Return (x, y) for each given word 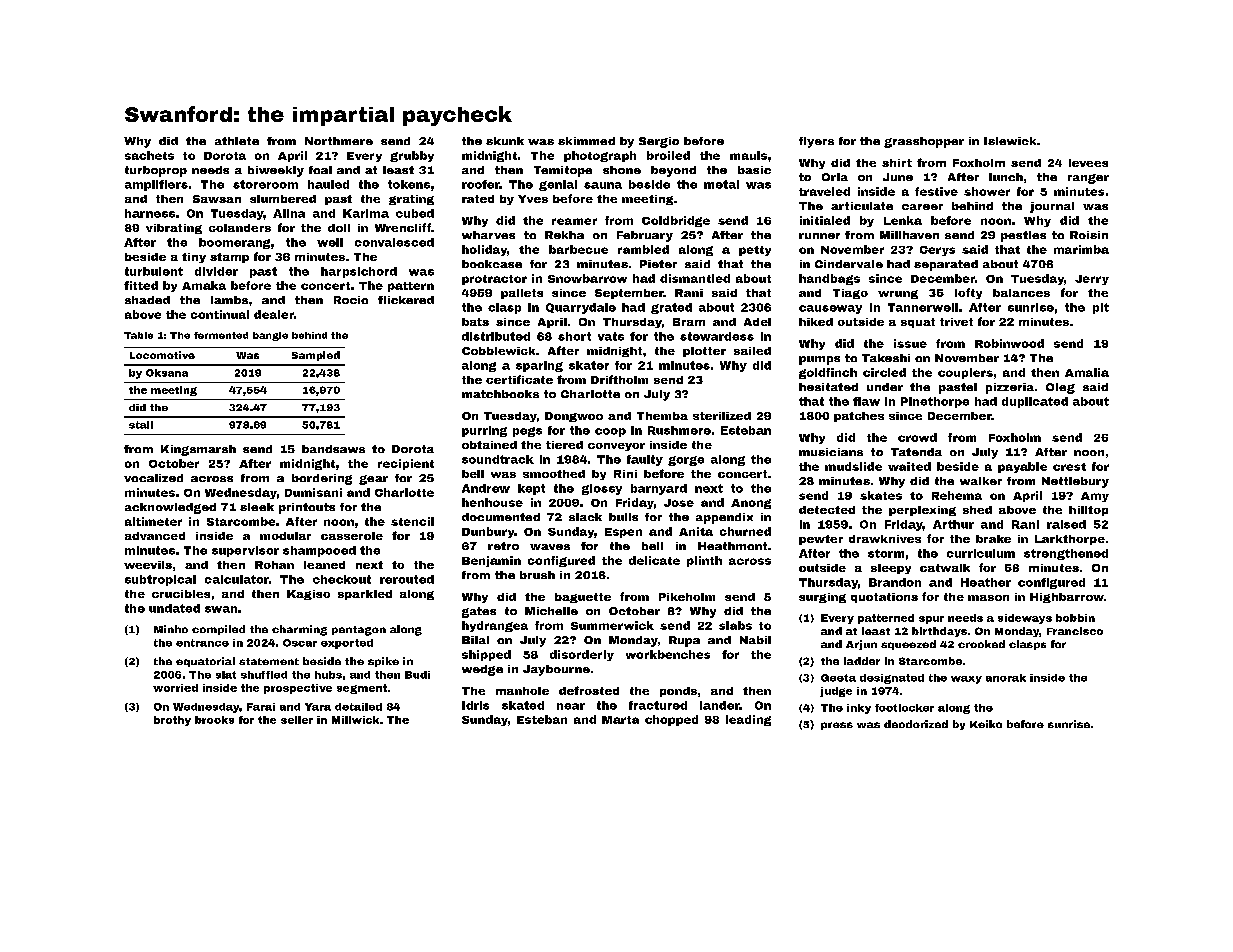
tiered (564, 445)
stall (141, 425)
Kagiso (308, 595)
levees (1088, 163)
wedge (482, 670)
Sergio (659, 142)
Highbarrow (1067, 598)
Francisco (1075, 631)
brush (537, 575)
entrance (202, 643)
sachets (149, 155)
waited (909, 466)
